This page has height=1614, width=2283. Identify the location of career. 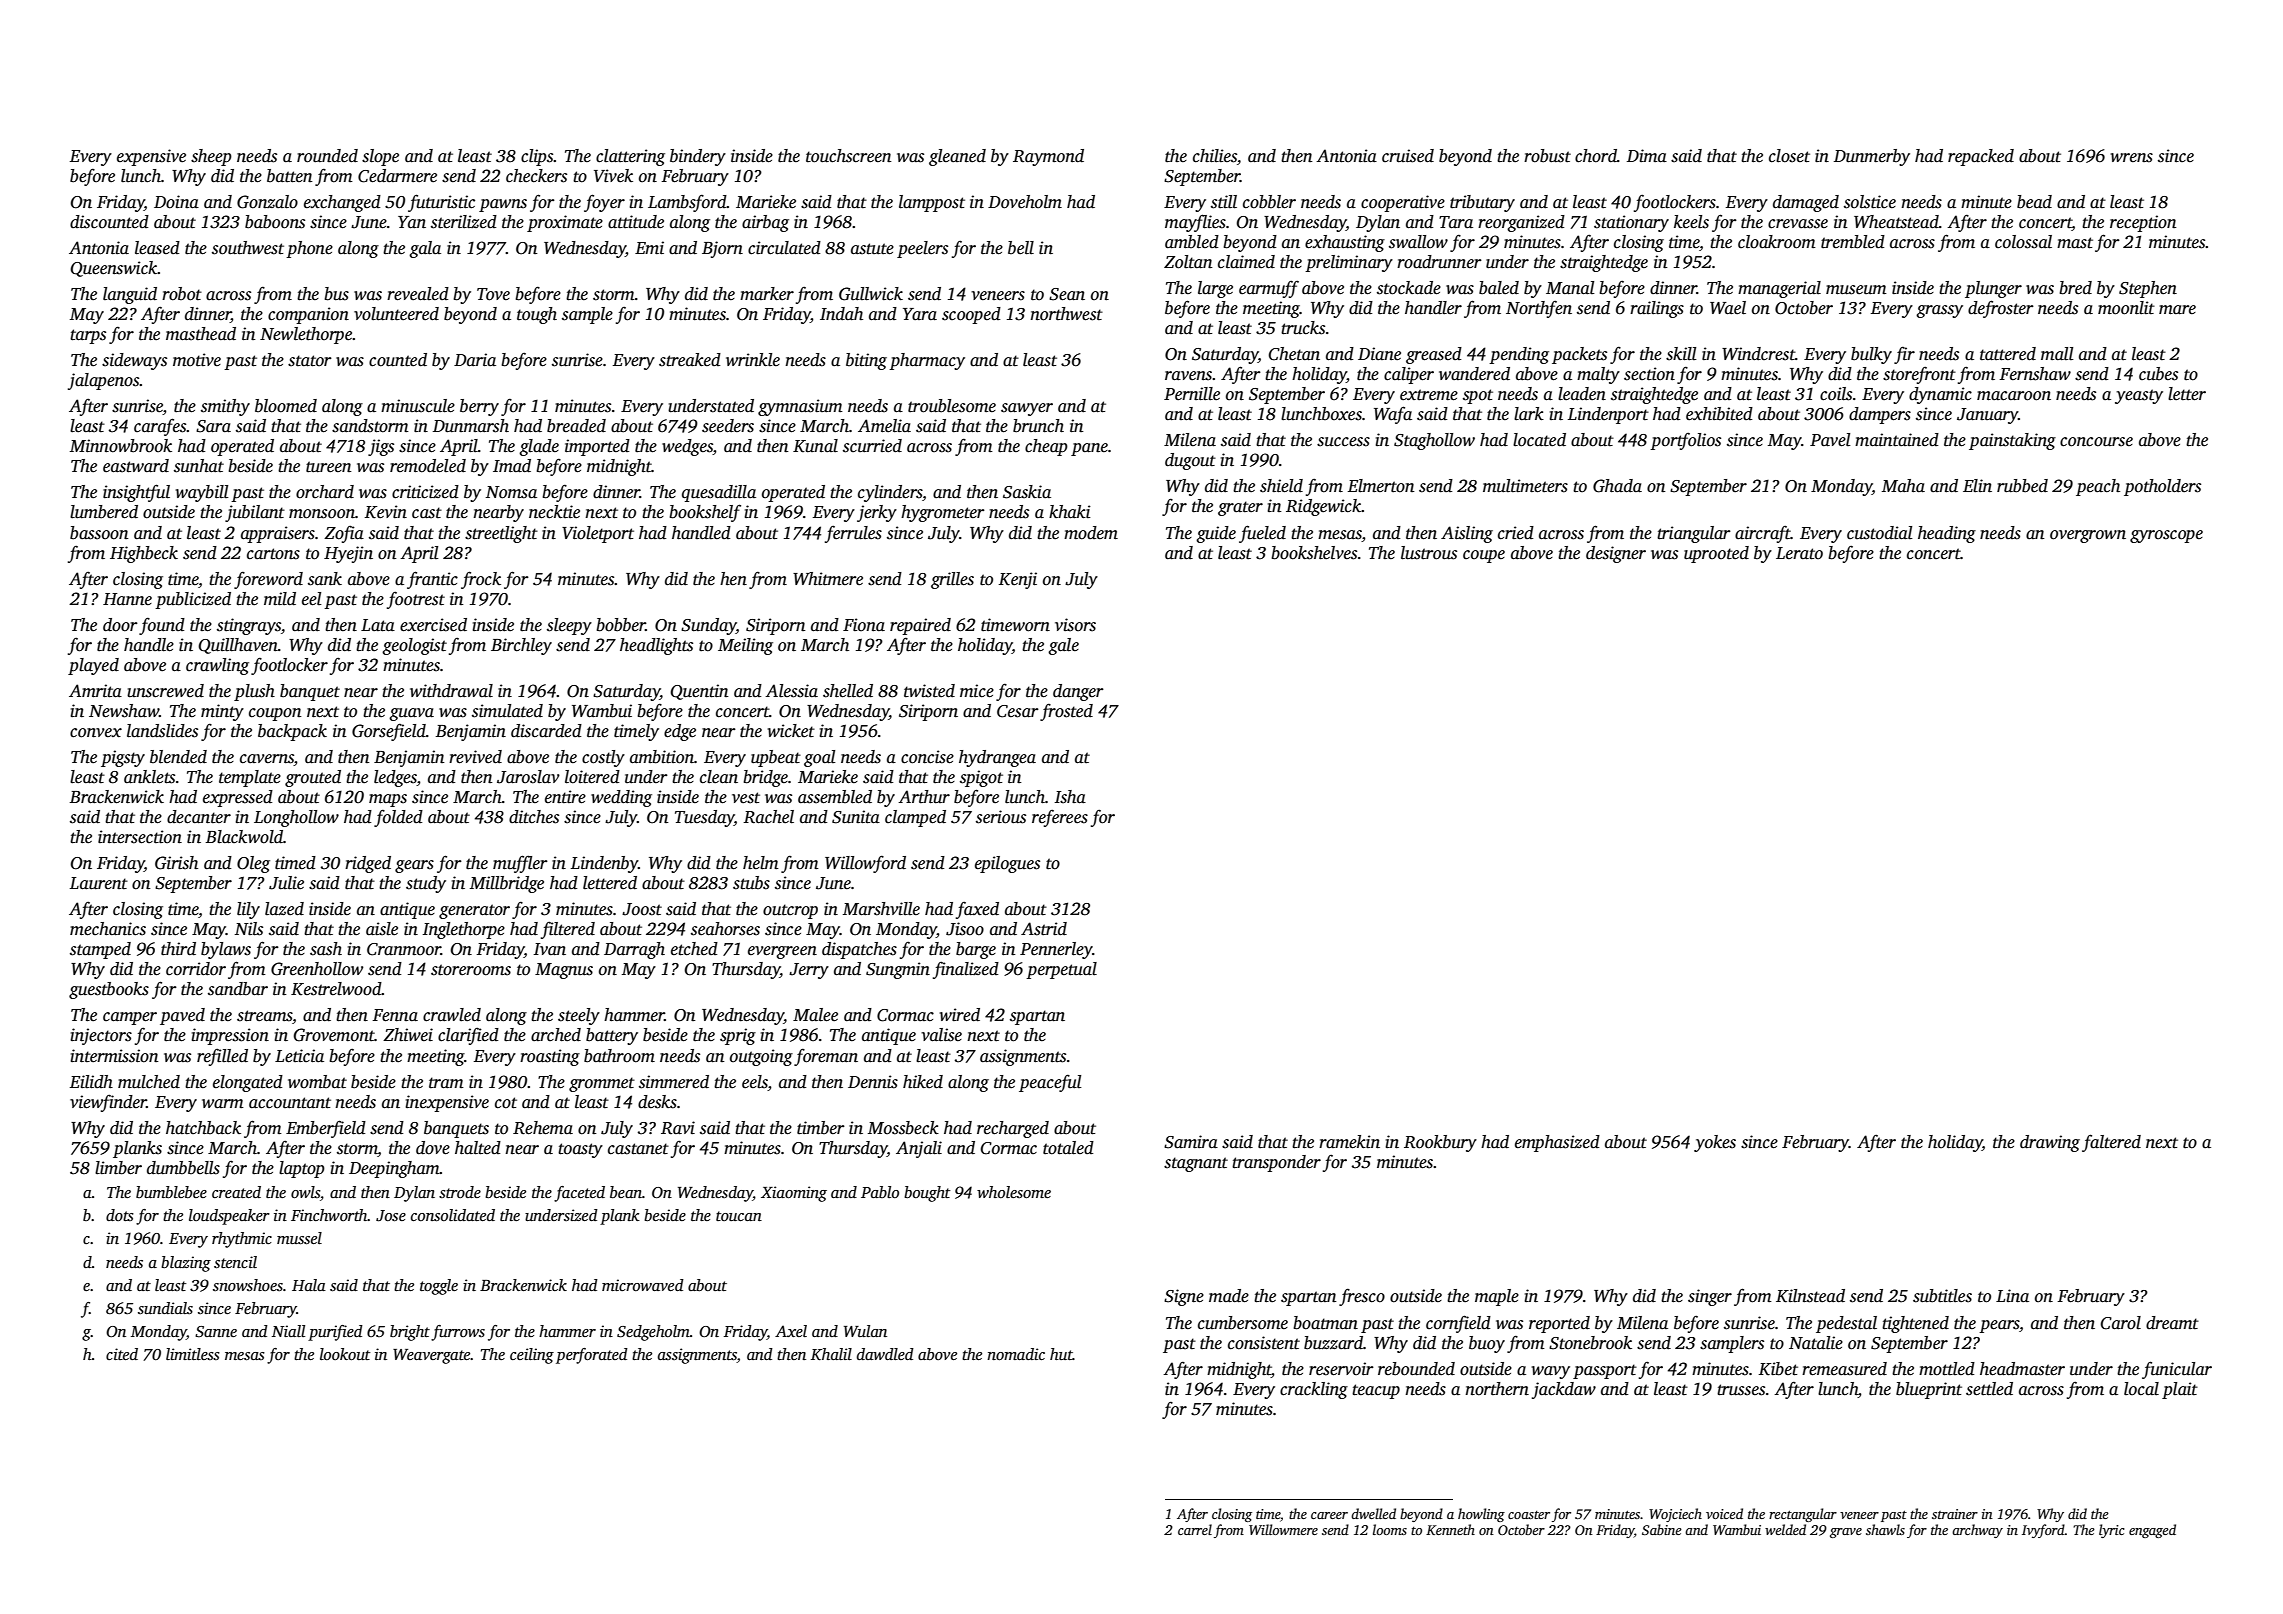
(1329, 1515).
